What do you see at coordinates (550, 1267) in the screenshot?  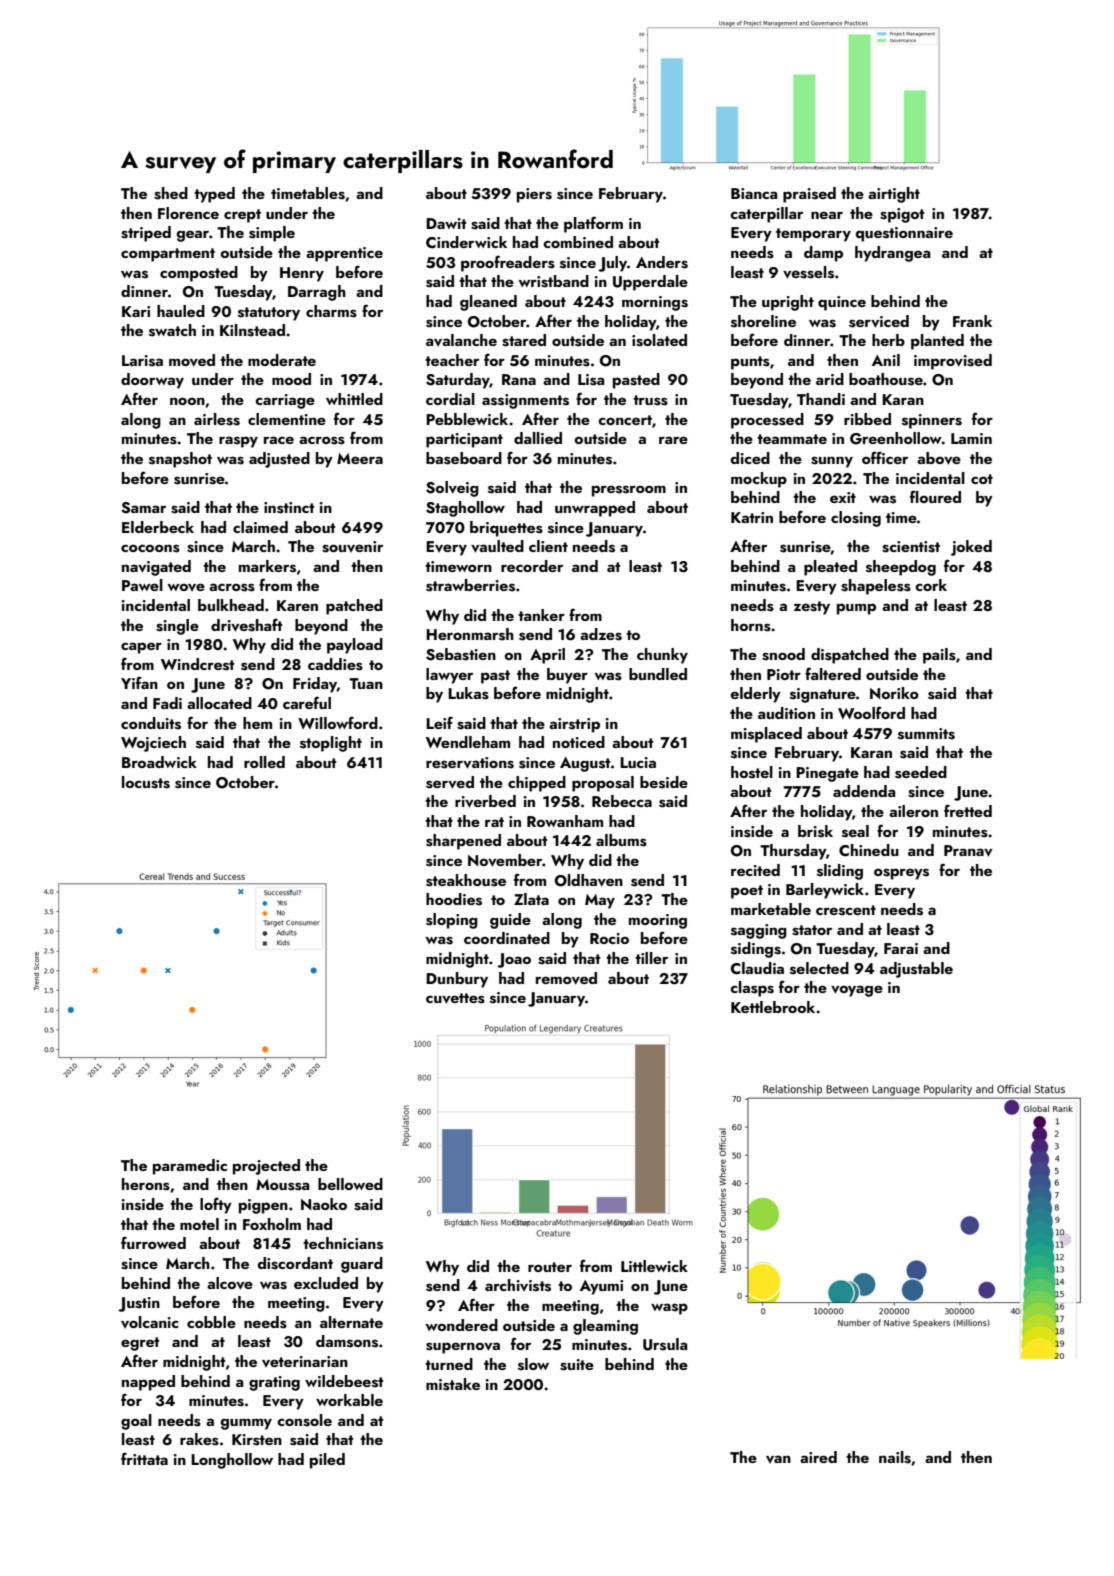 I see `router` at bounding box center [550, 1267].
